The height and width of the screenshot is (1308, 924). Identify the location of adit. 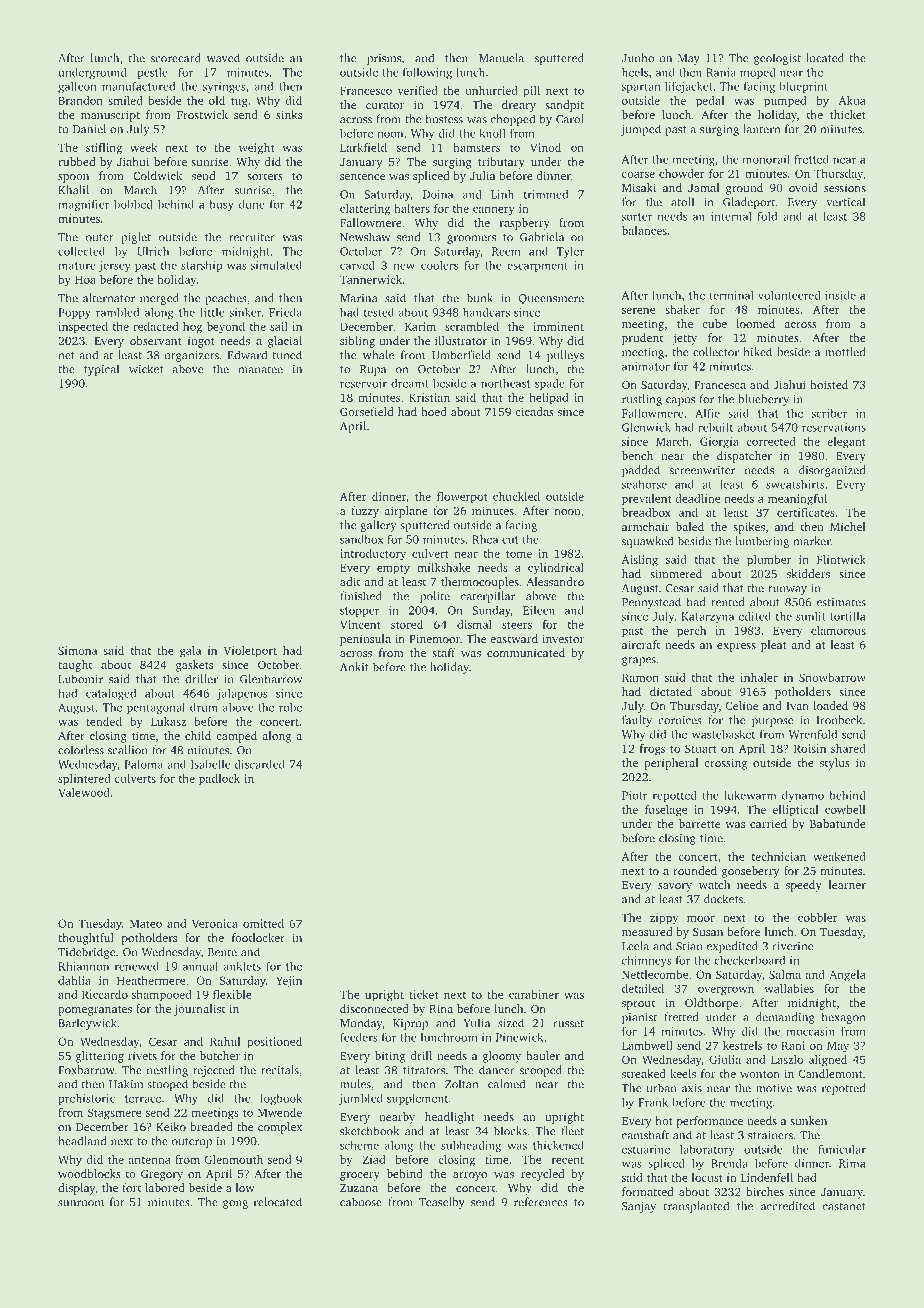
(350, 581).
